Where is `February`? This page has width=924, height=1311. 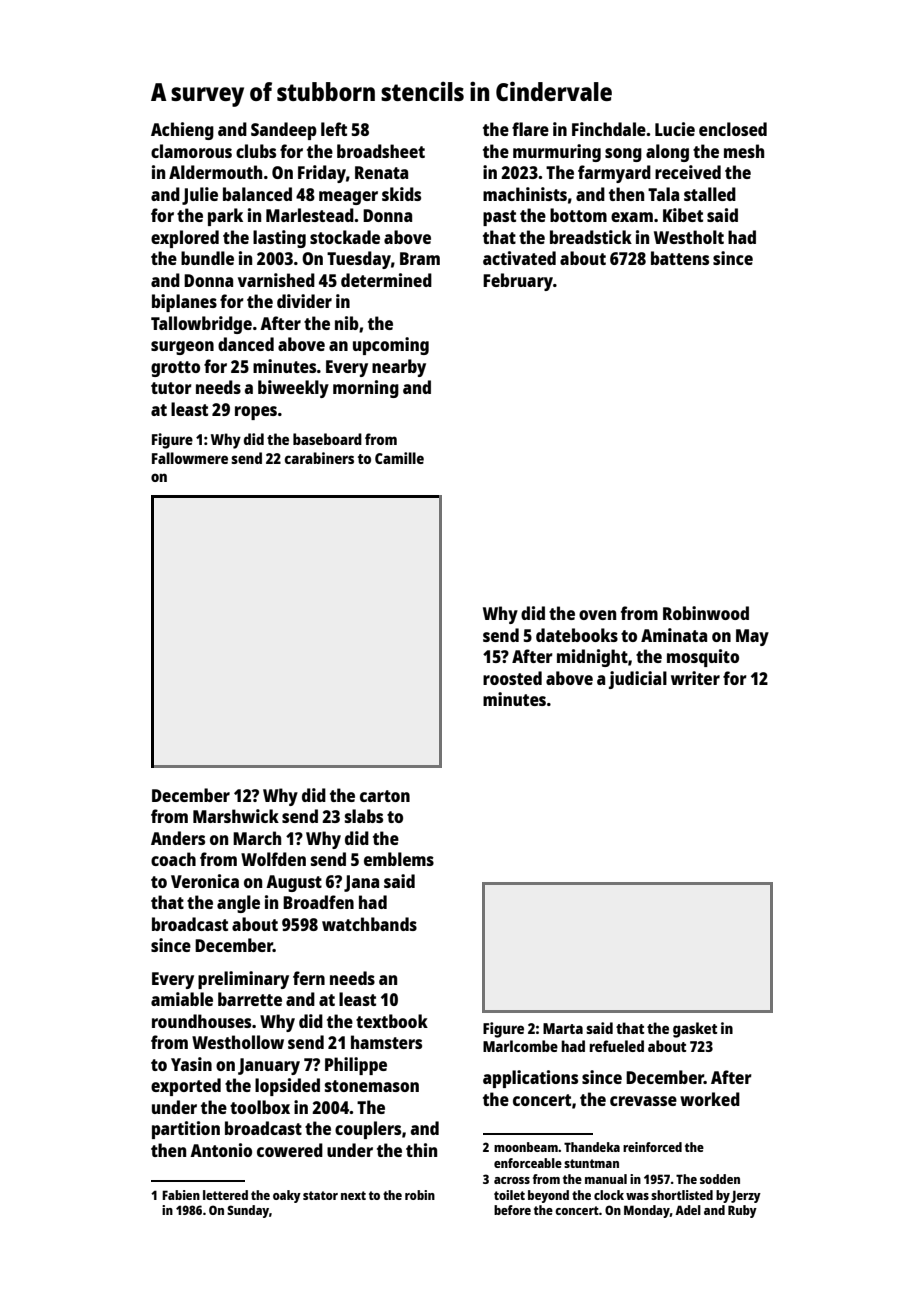
February is located at coordinates (518, 282).
